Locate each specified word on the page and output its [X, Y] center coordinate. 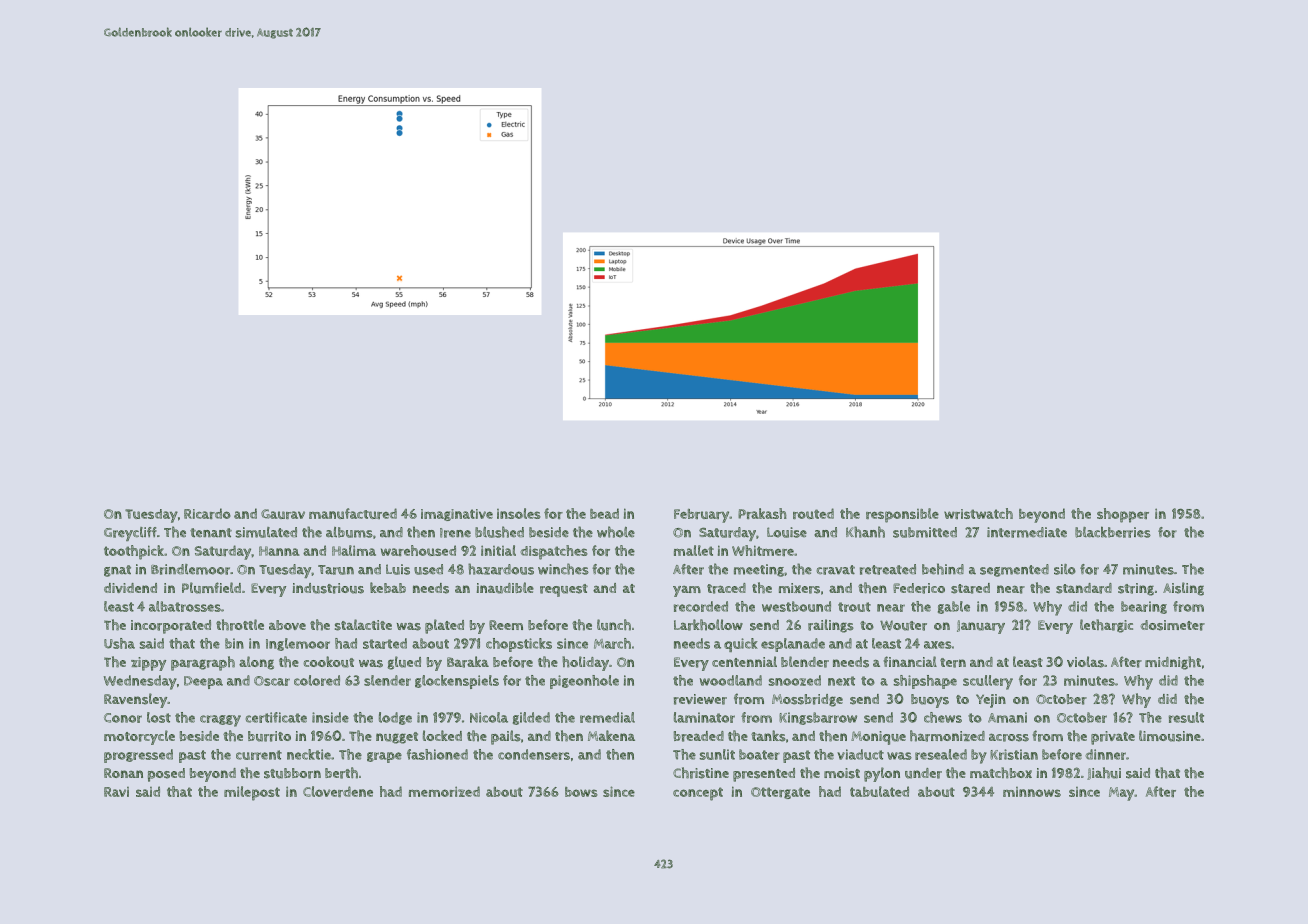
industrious [328, 588]
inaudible [505, 588]
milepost [252, 793]
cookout [329, 662]
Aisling [1183, 589]
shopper [1123, 515]
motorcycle [139, 737]
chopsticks [519, 645]
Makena [611, 735]
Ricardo [207, 513]
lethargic [1106, 626]
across [1009, 738]
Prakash [762, 513]
